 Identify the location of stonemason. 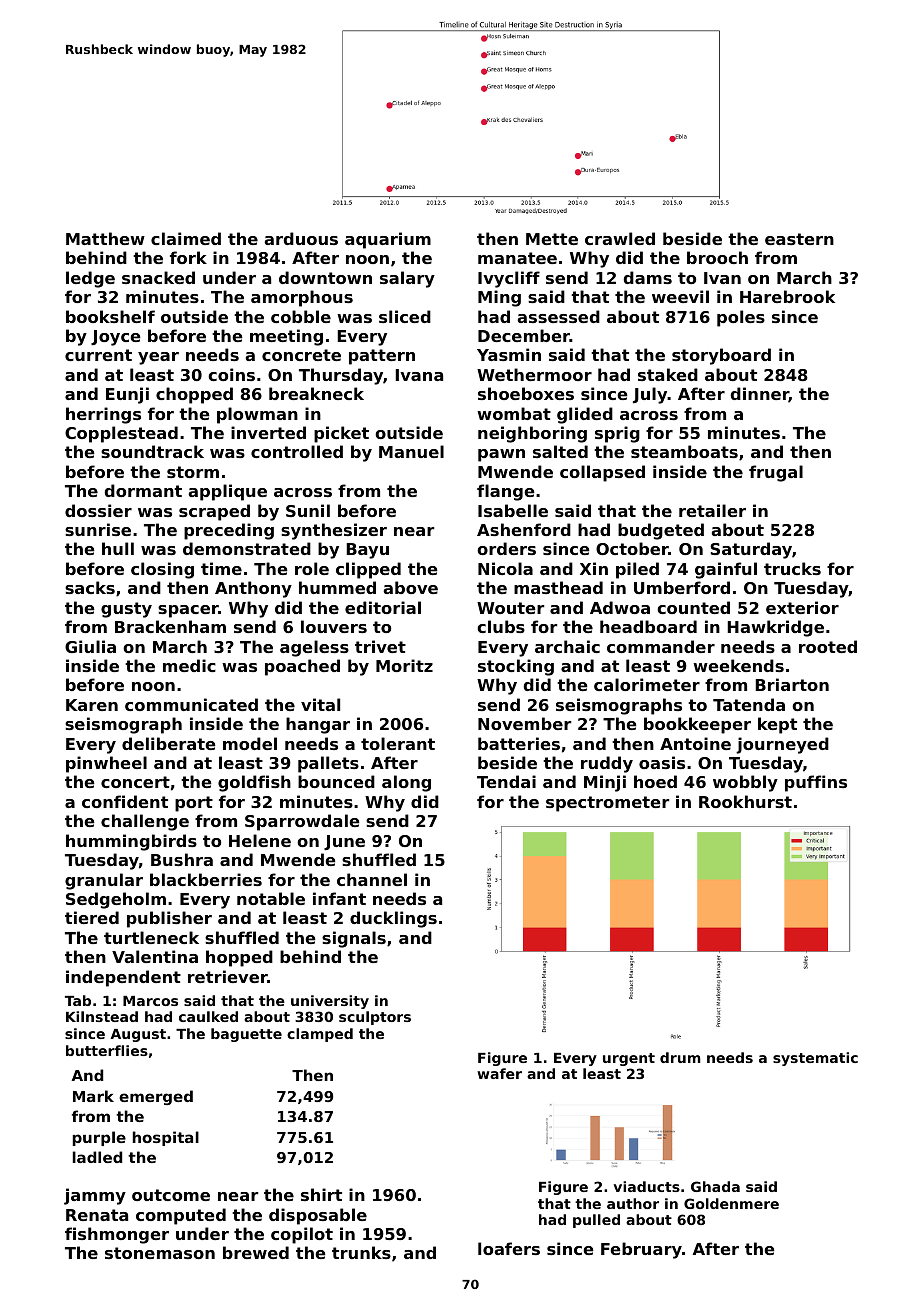
(160, 1253).
